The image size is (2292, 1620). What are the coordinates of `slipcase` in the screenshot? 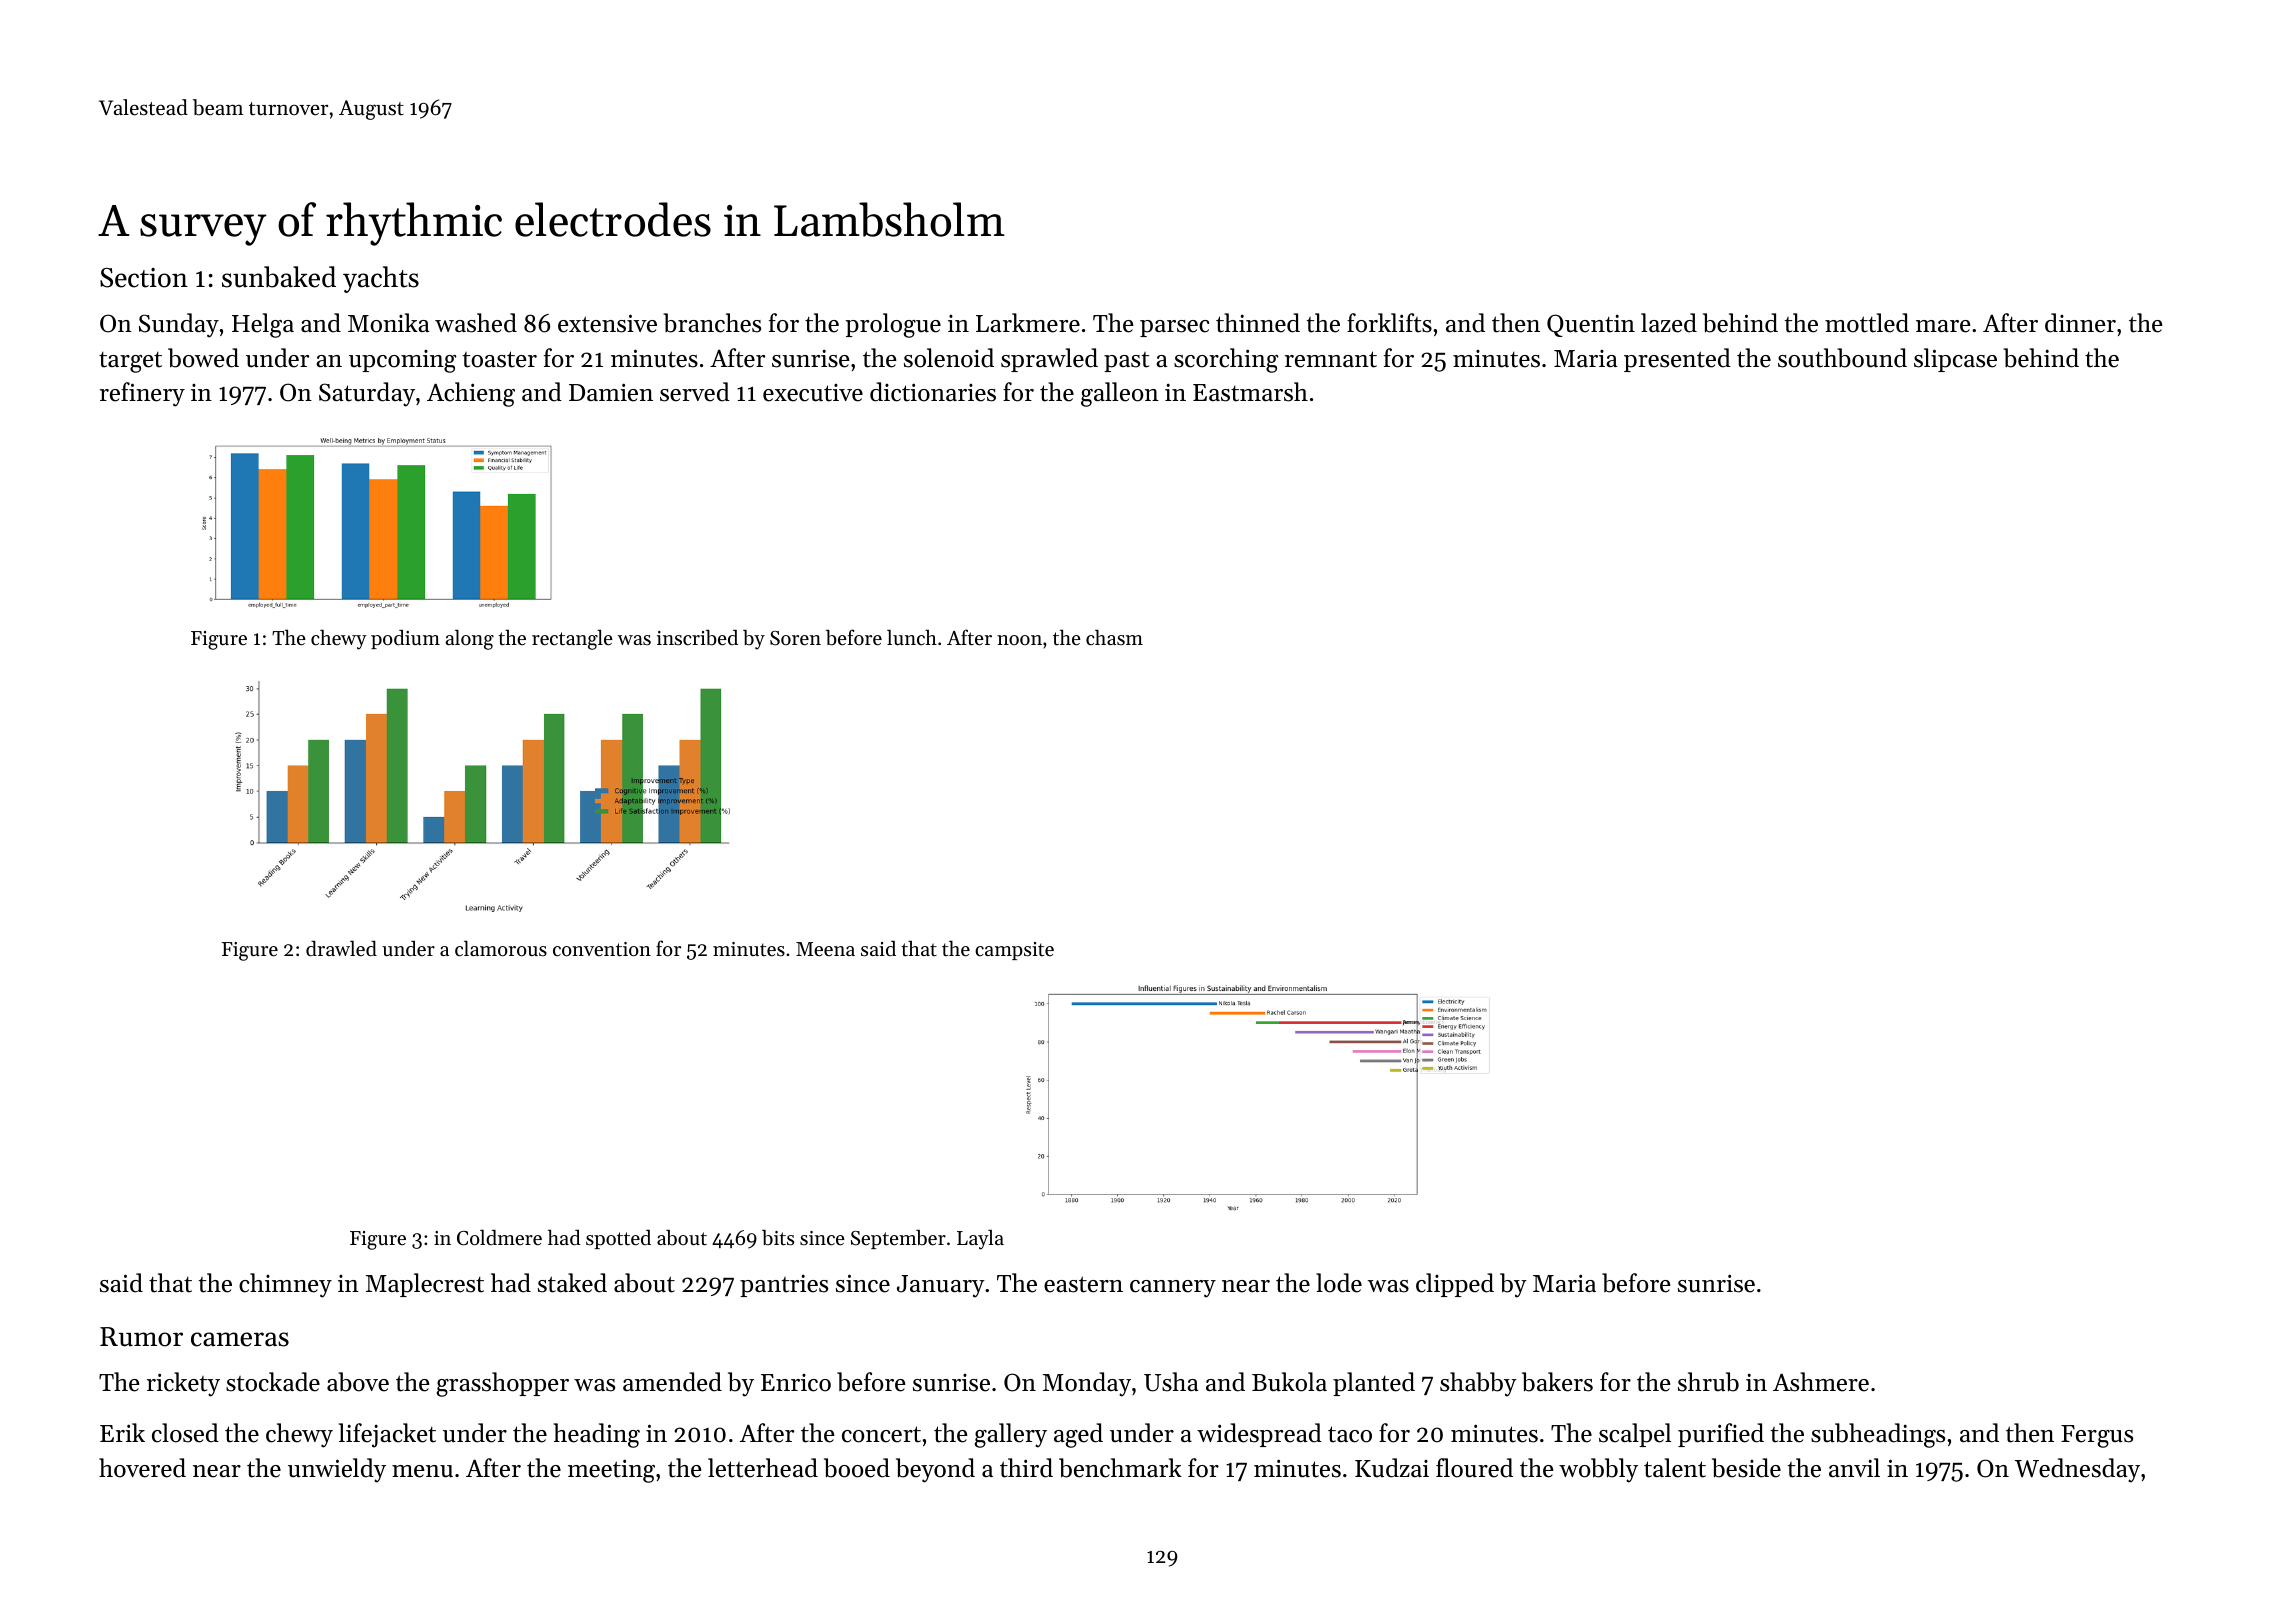 It's located at (1955, 360).
